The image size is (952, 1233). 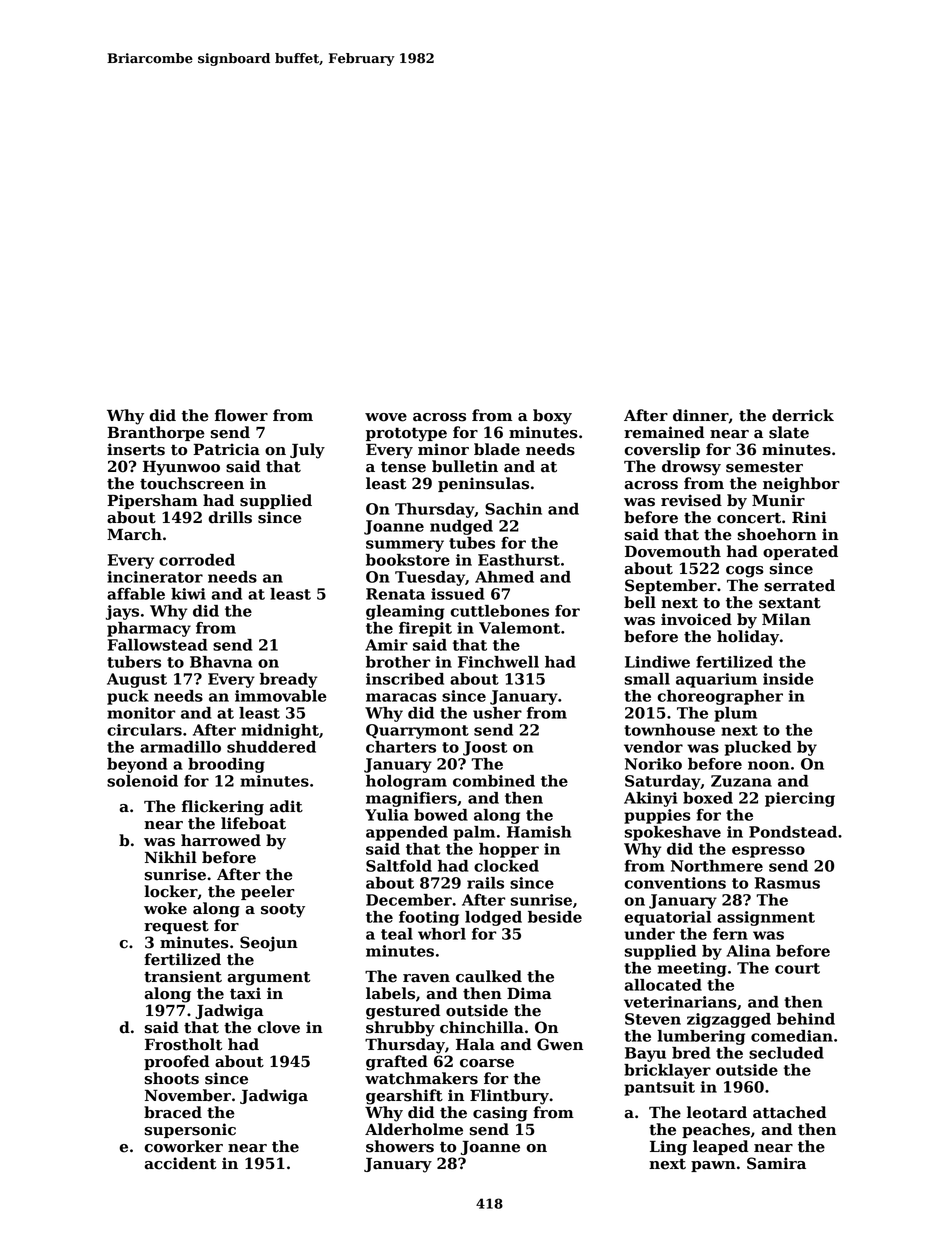 What do you see at coordinates (398, 662) in the screenshot?
I see `brother` at bounding box center [398, 662].
